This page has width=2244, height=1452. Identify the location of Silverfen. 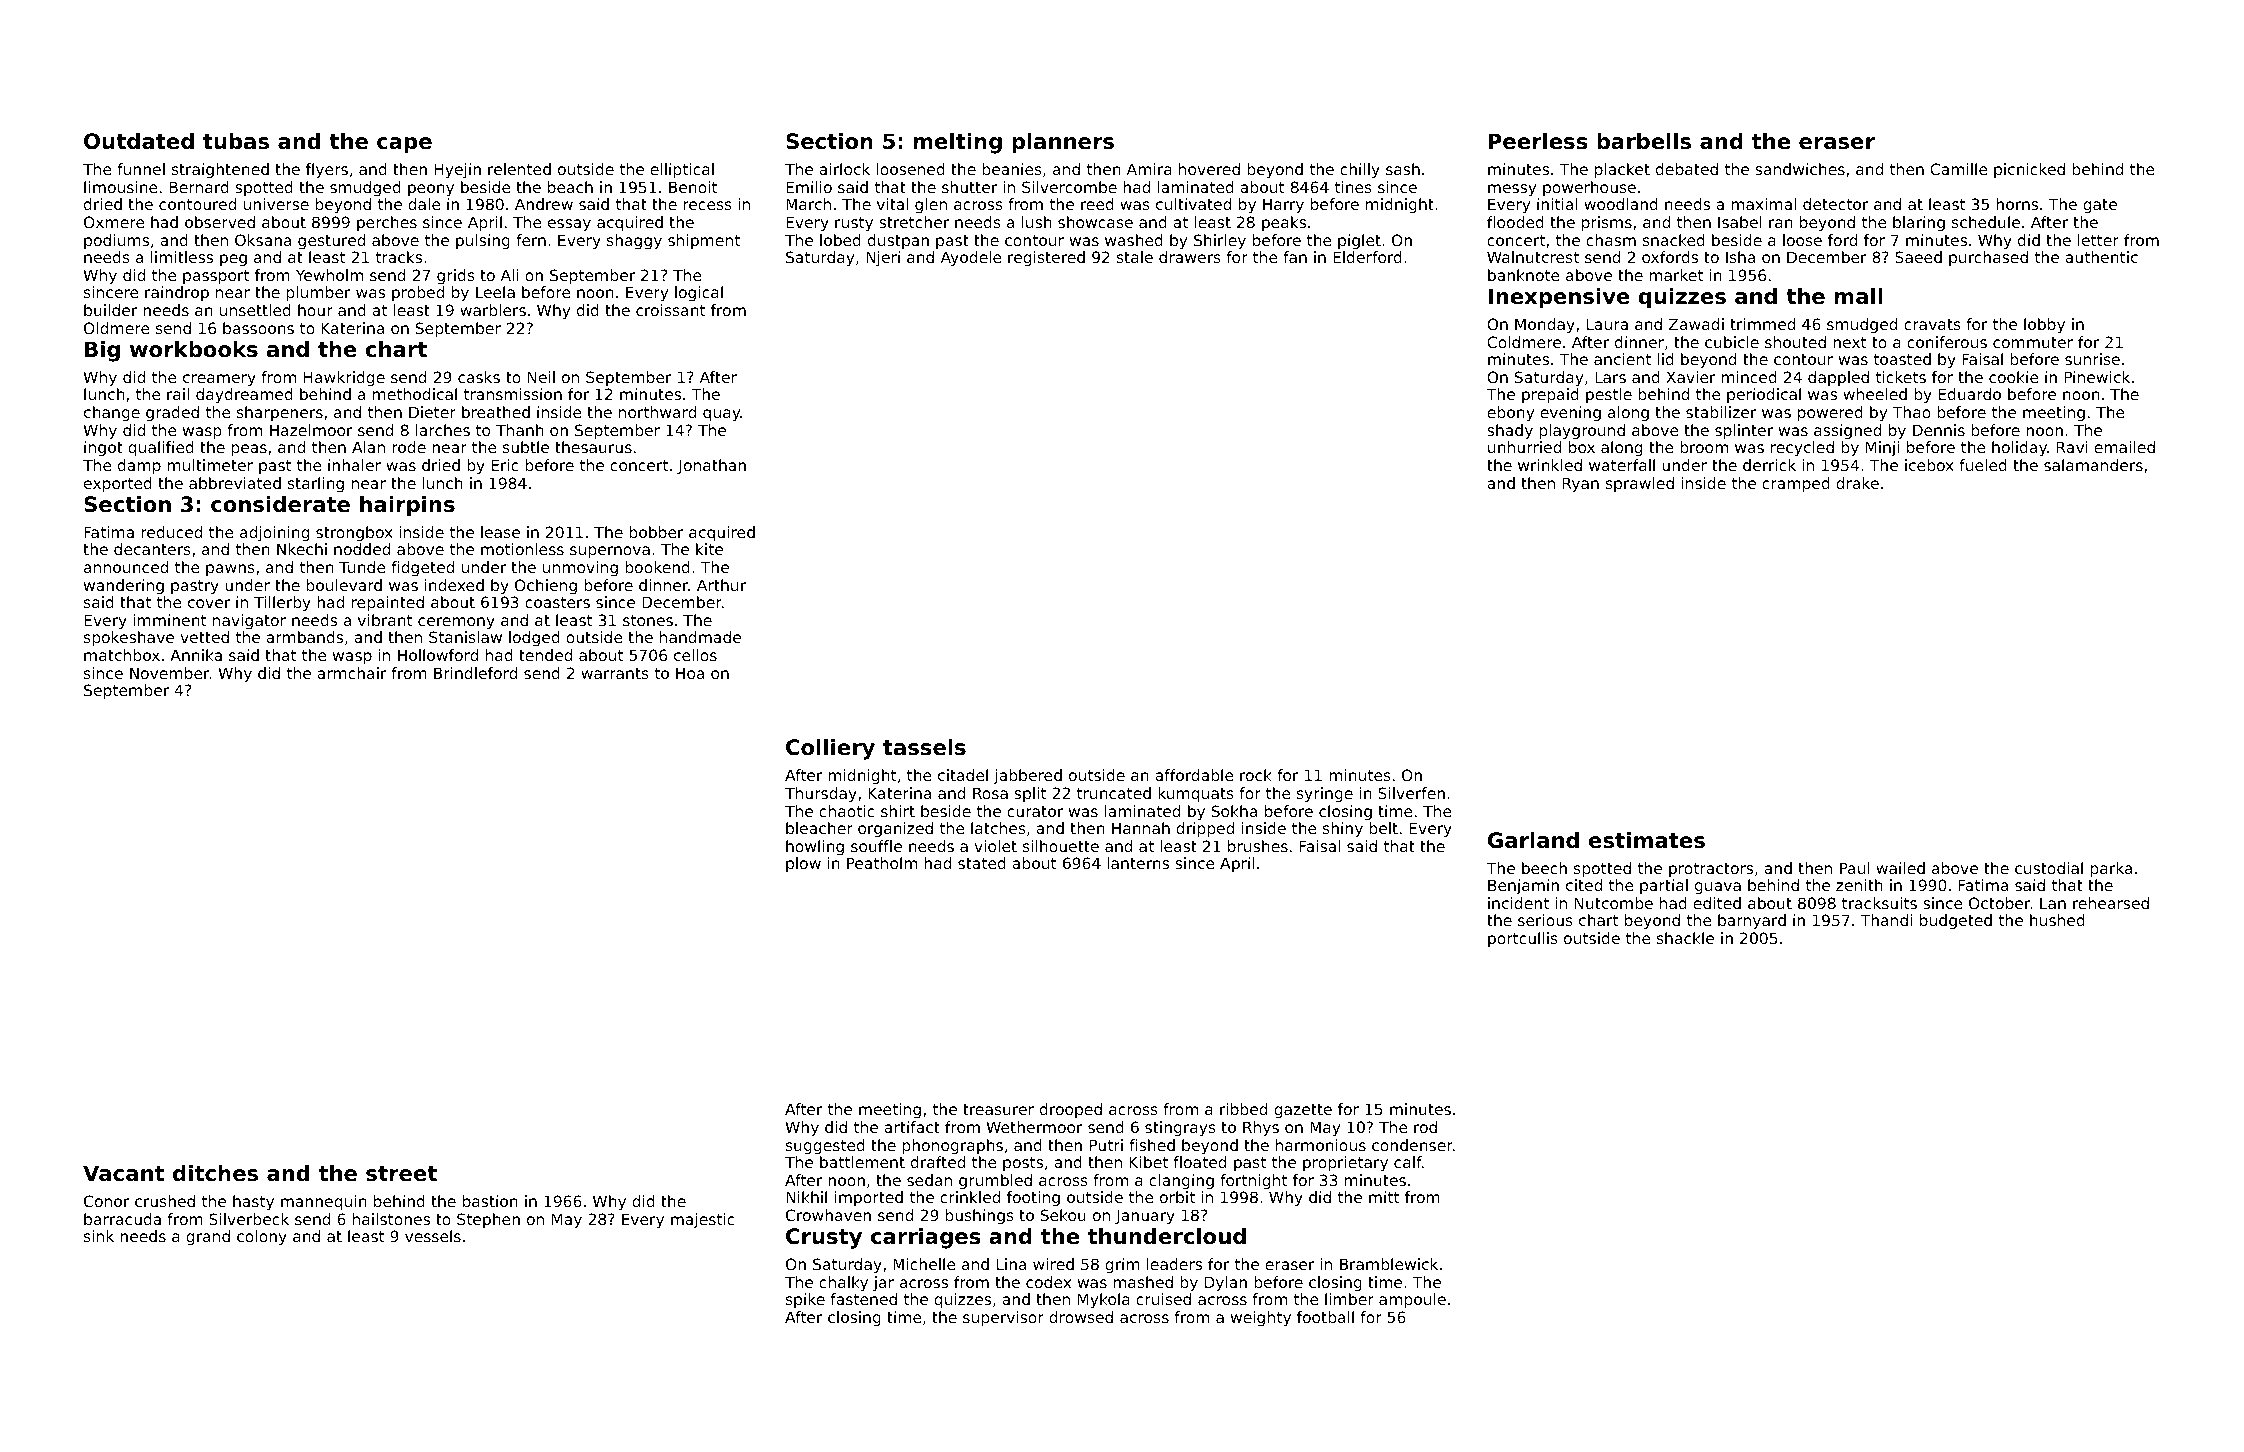
(1411, 793).
